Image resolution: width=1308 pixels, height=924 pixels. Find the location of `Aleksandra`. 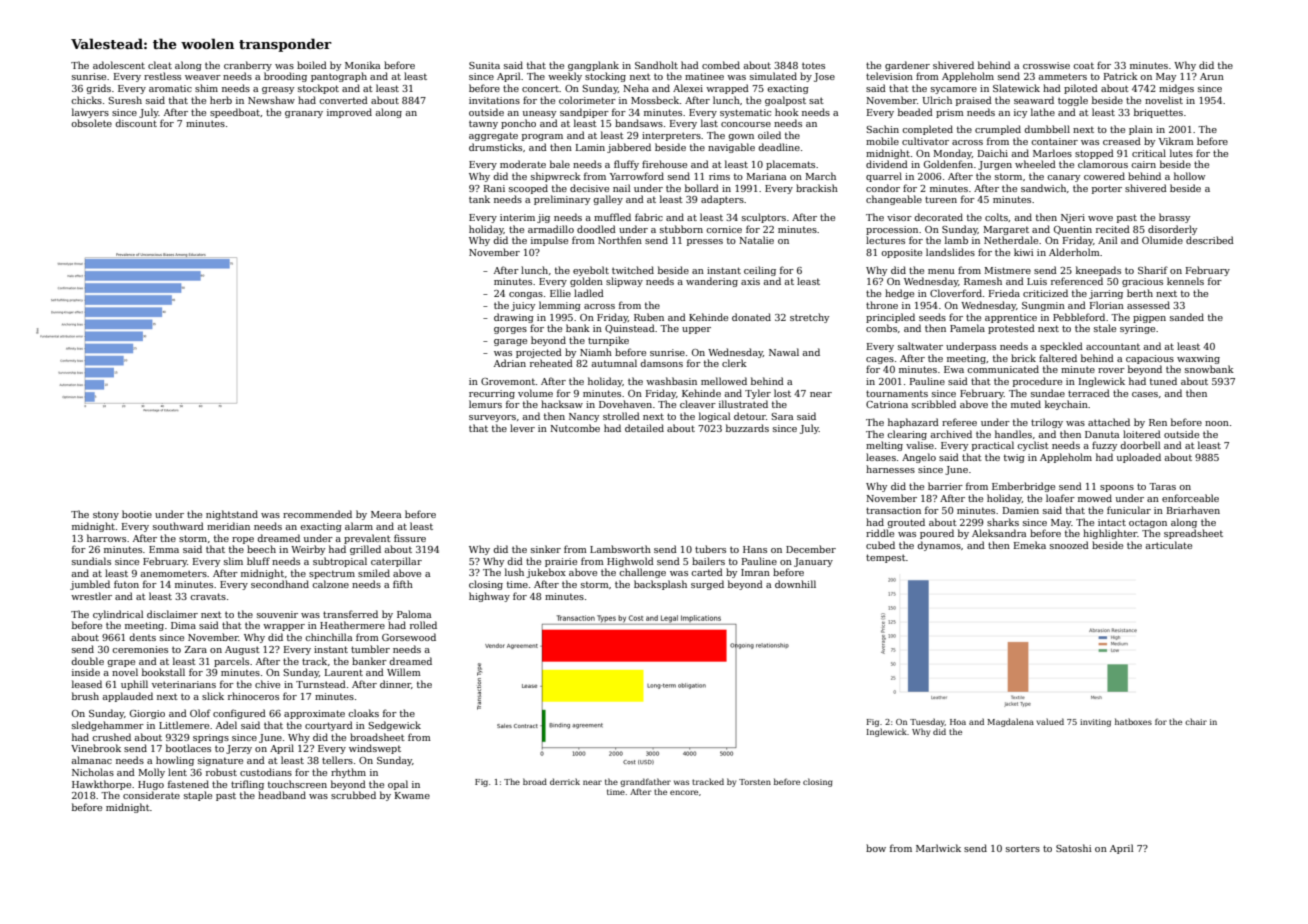

Aleksandra is located at coordinates (999, 533).
